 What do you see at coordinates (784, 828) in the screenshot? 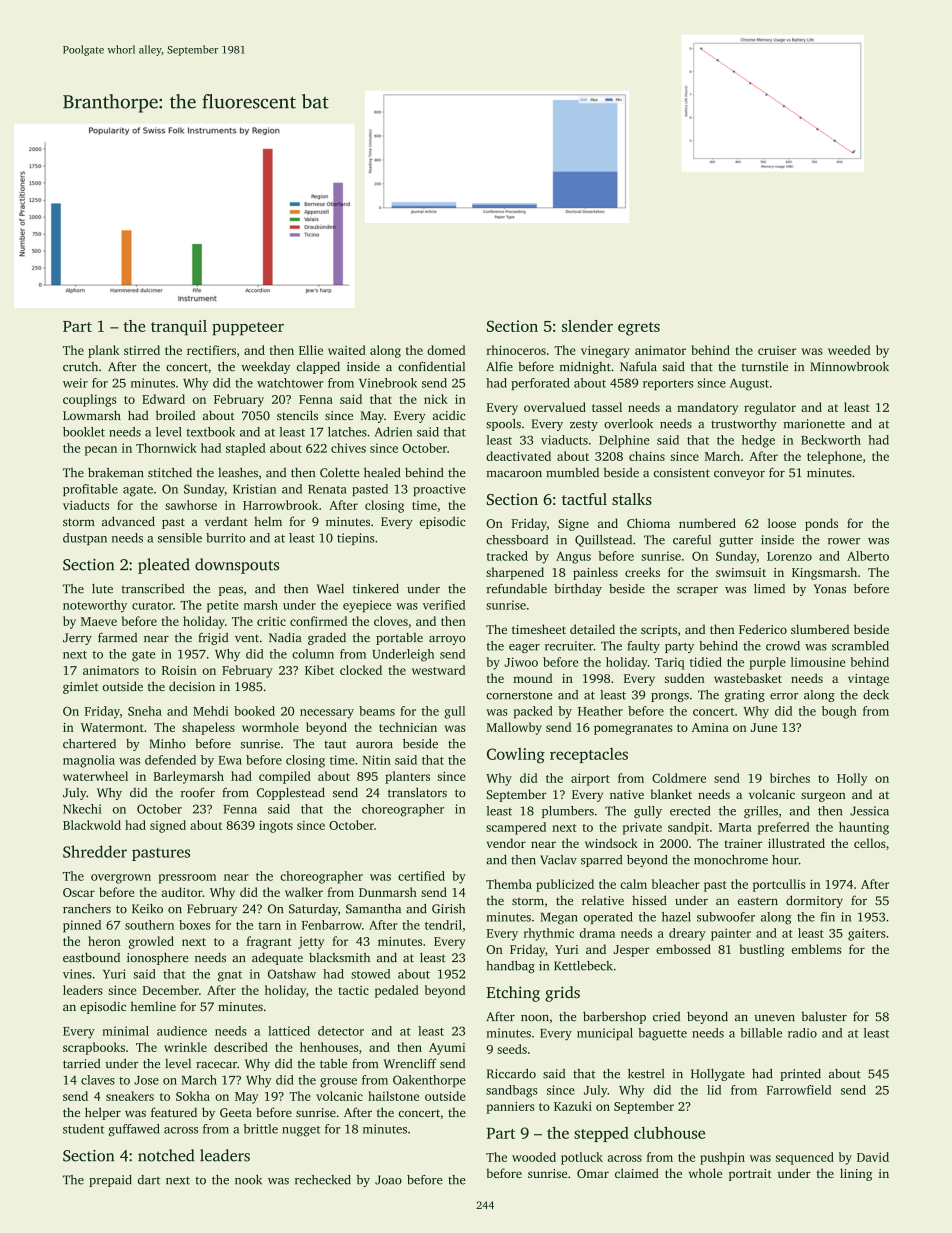
I see `preferred` at bounding box center [784, 828].
